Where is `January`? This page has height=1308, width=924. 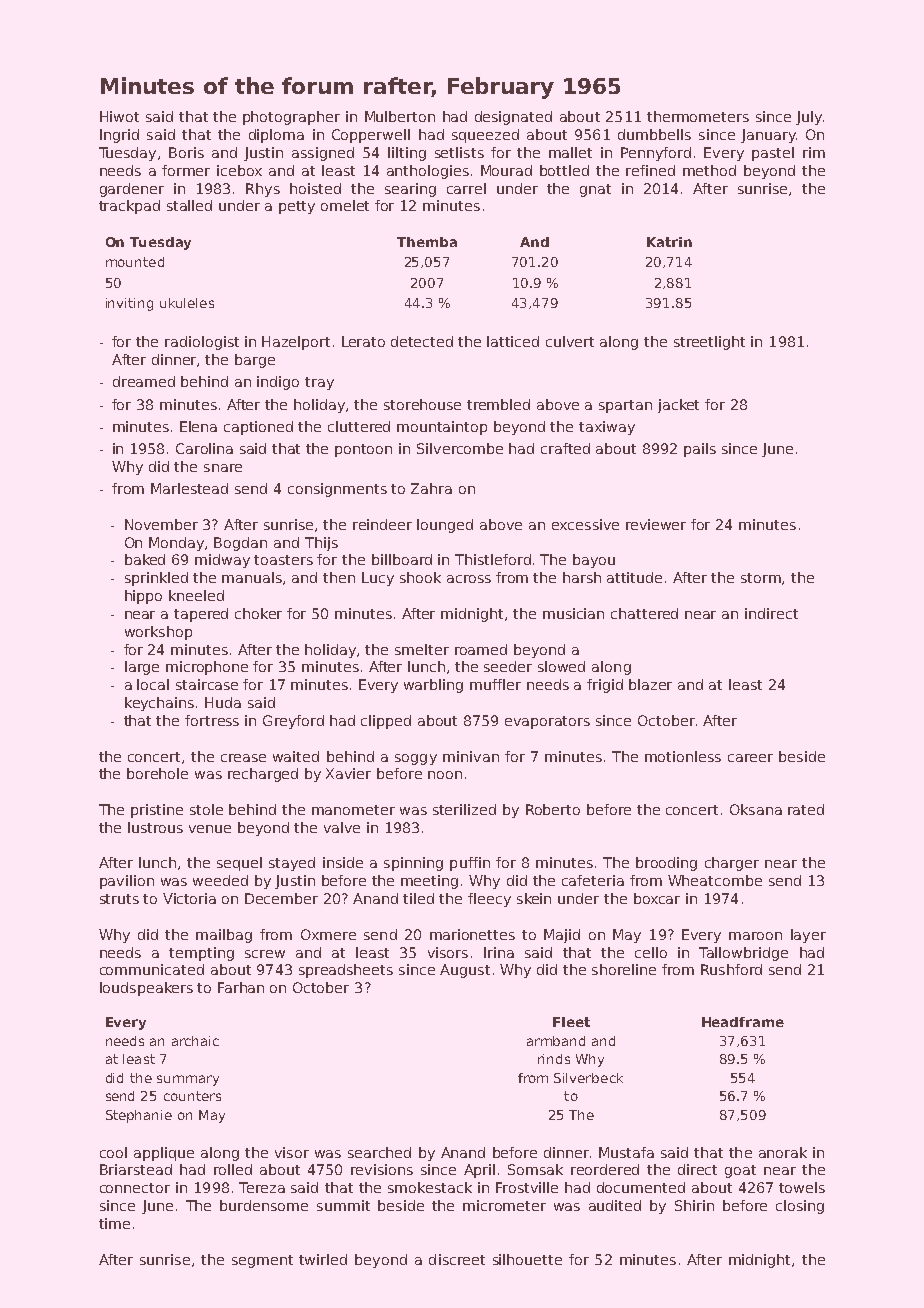
January is located at coordinates (768, 136).
